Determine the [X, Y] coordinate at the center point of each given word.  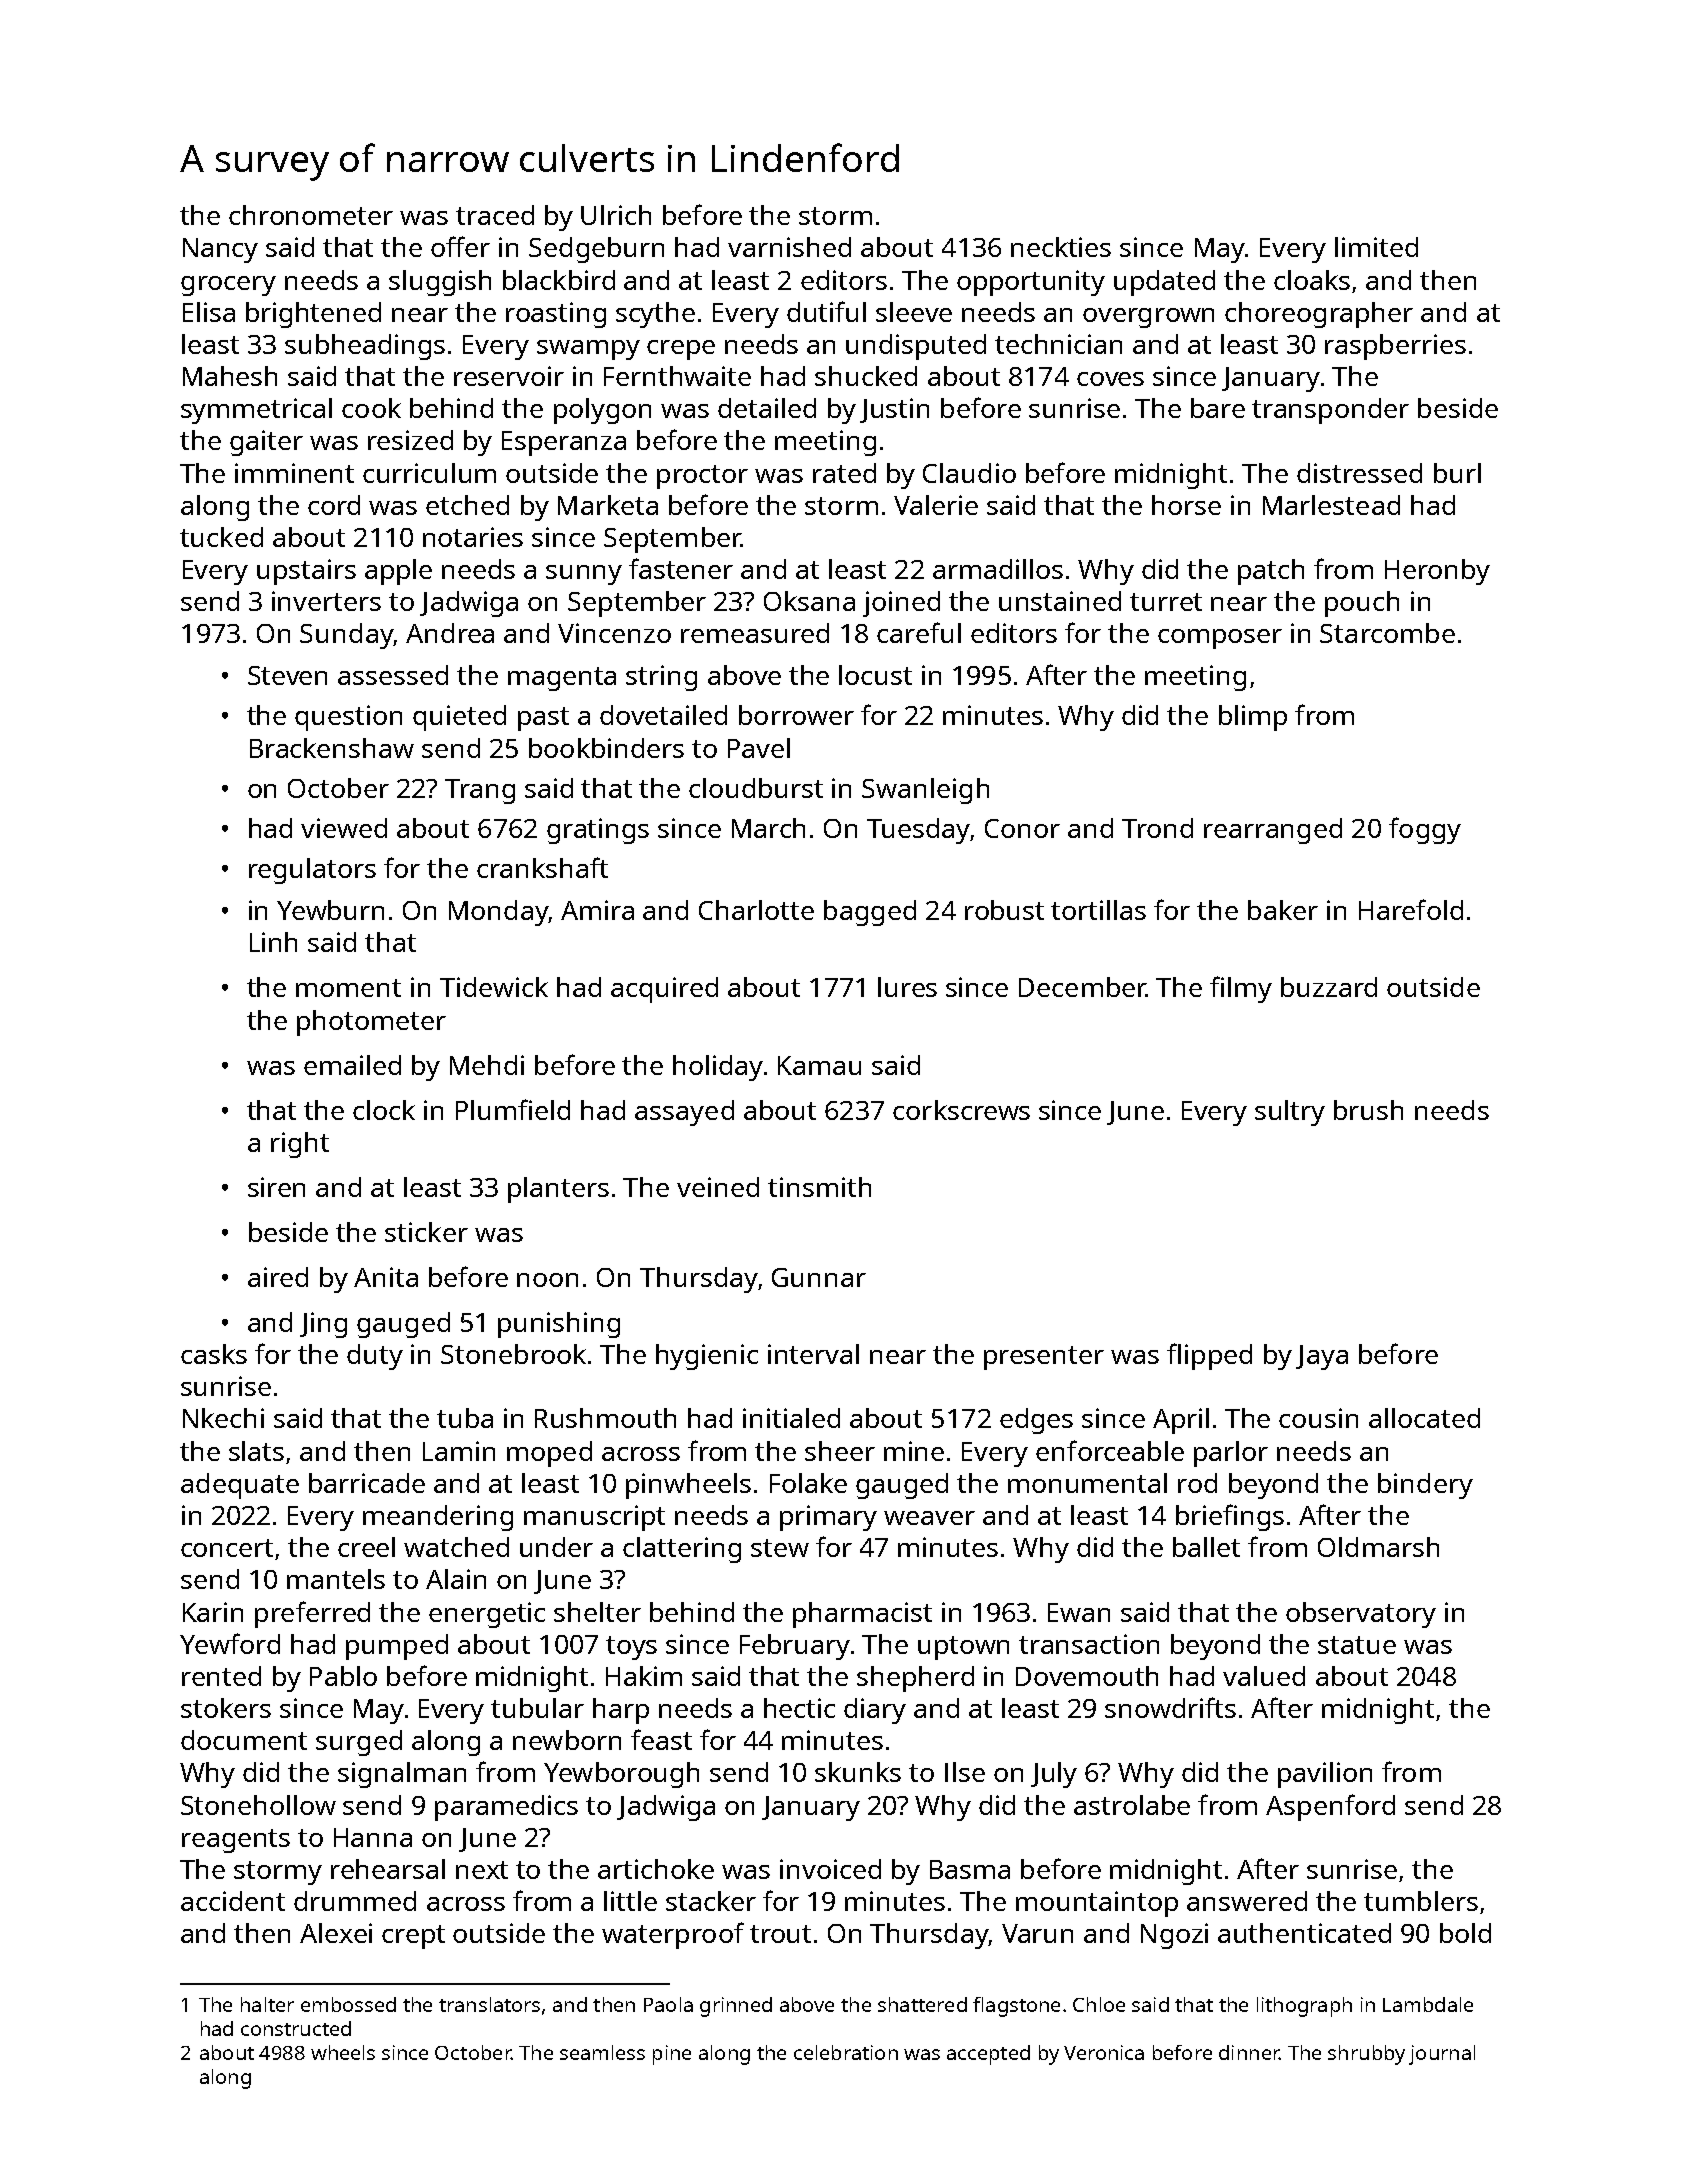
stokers [226, 1708]
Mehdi [487, 1065]
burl [1457, 473]
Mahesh [230, 376]
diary [875, 1711]
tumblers [1421, 1901]
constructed [296, 2028]
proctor [702, 477]
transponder [1330, 411]
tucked [221, 537]
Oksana [809, 601]
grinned [736, 2007]
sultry [1290, 1113]
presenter [1044, 1358]
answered [1247, 1901]
